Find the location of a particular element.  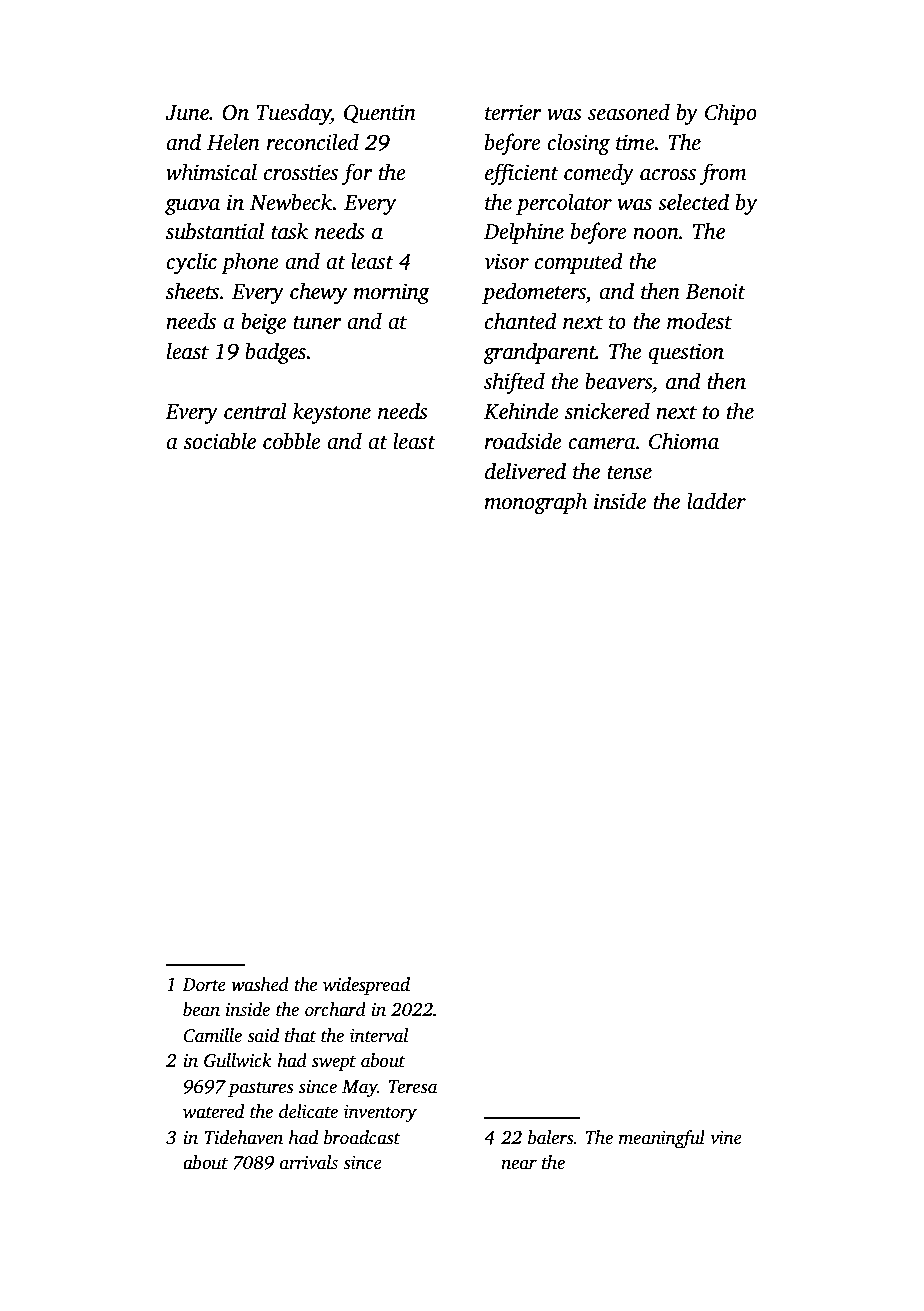

ladder is located at coordinates (716, 501).
